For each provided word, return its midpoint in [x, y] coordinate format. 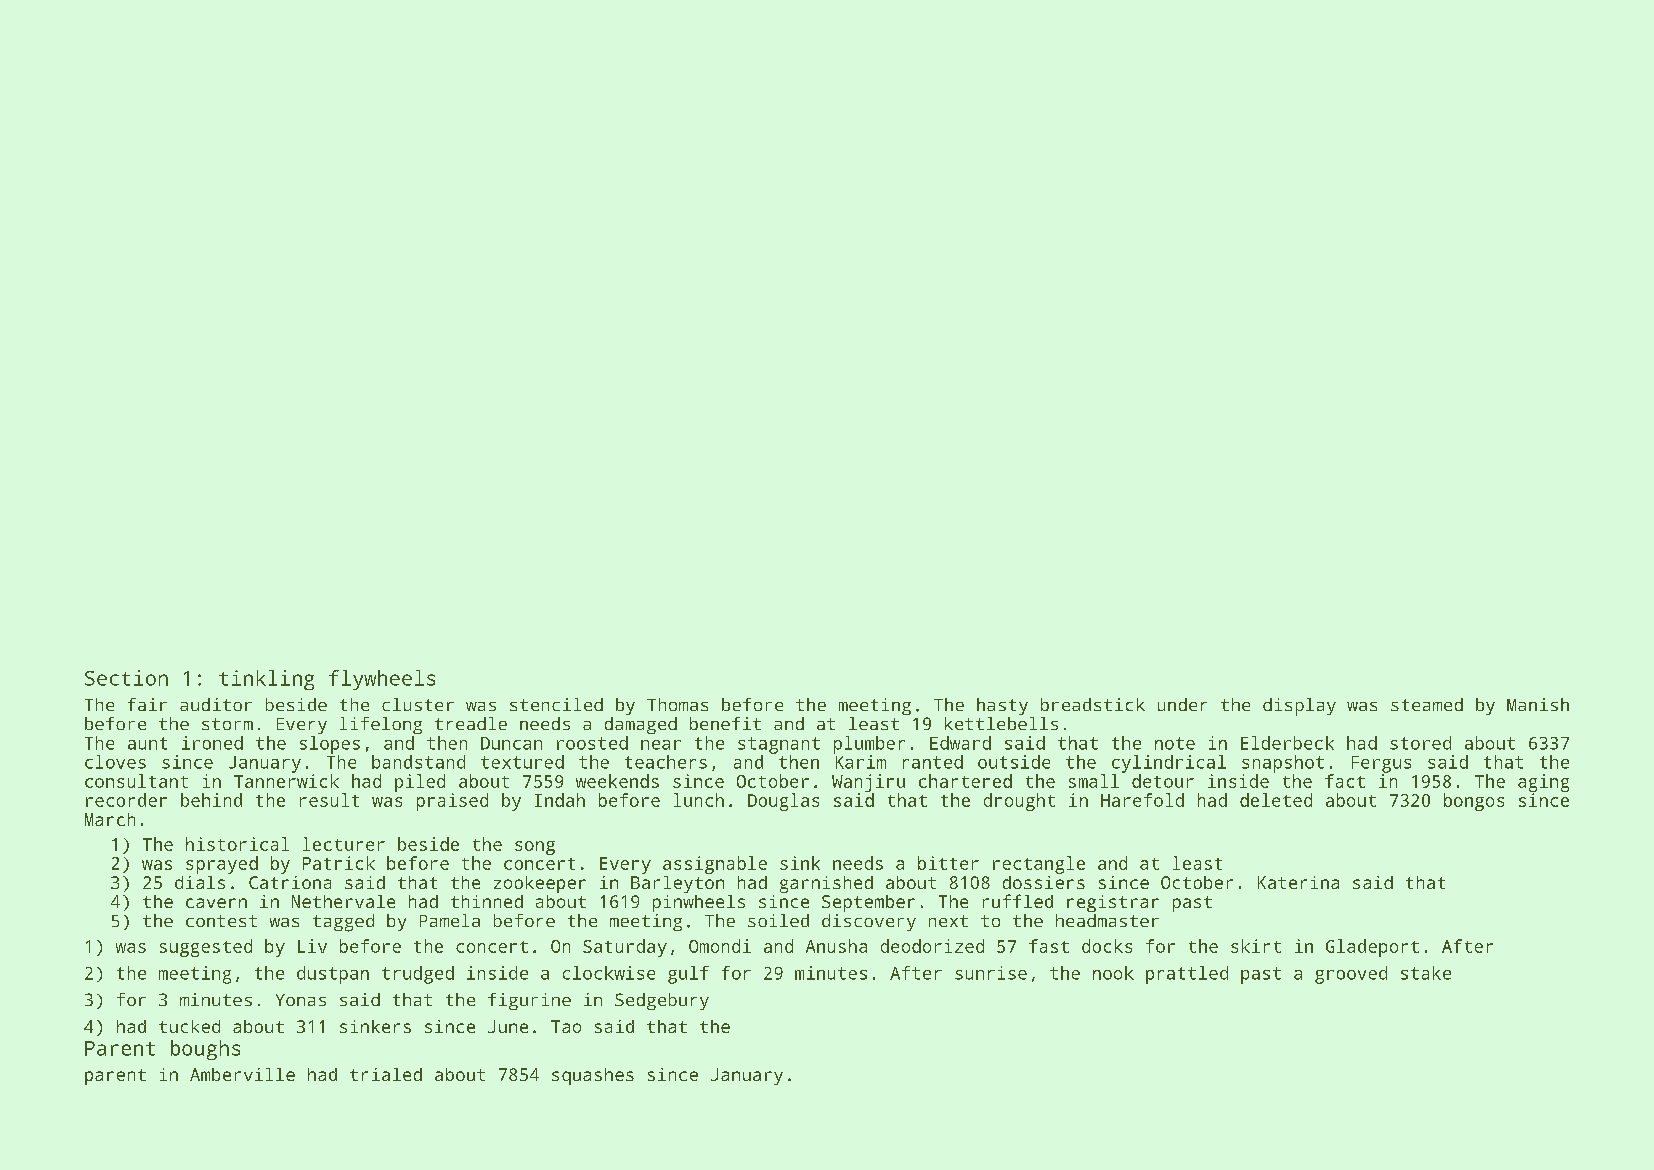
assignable [715, 865]
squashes [593, 1076]
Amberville [242, 1074]
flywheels [382, 680]
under [1182, 704]
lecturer [344, 844]
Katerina [1298, 882]
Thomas [677, 704]
